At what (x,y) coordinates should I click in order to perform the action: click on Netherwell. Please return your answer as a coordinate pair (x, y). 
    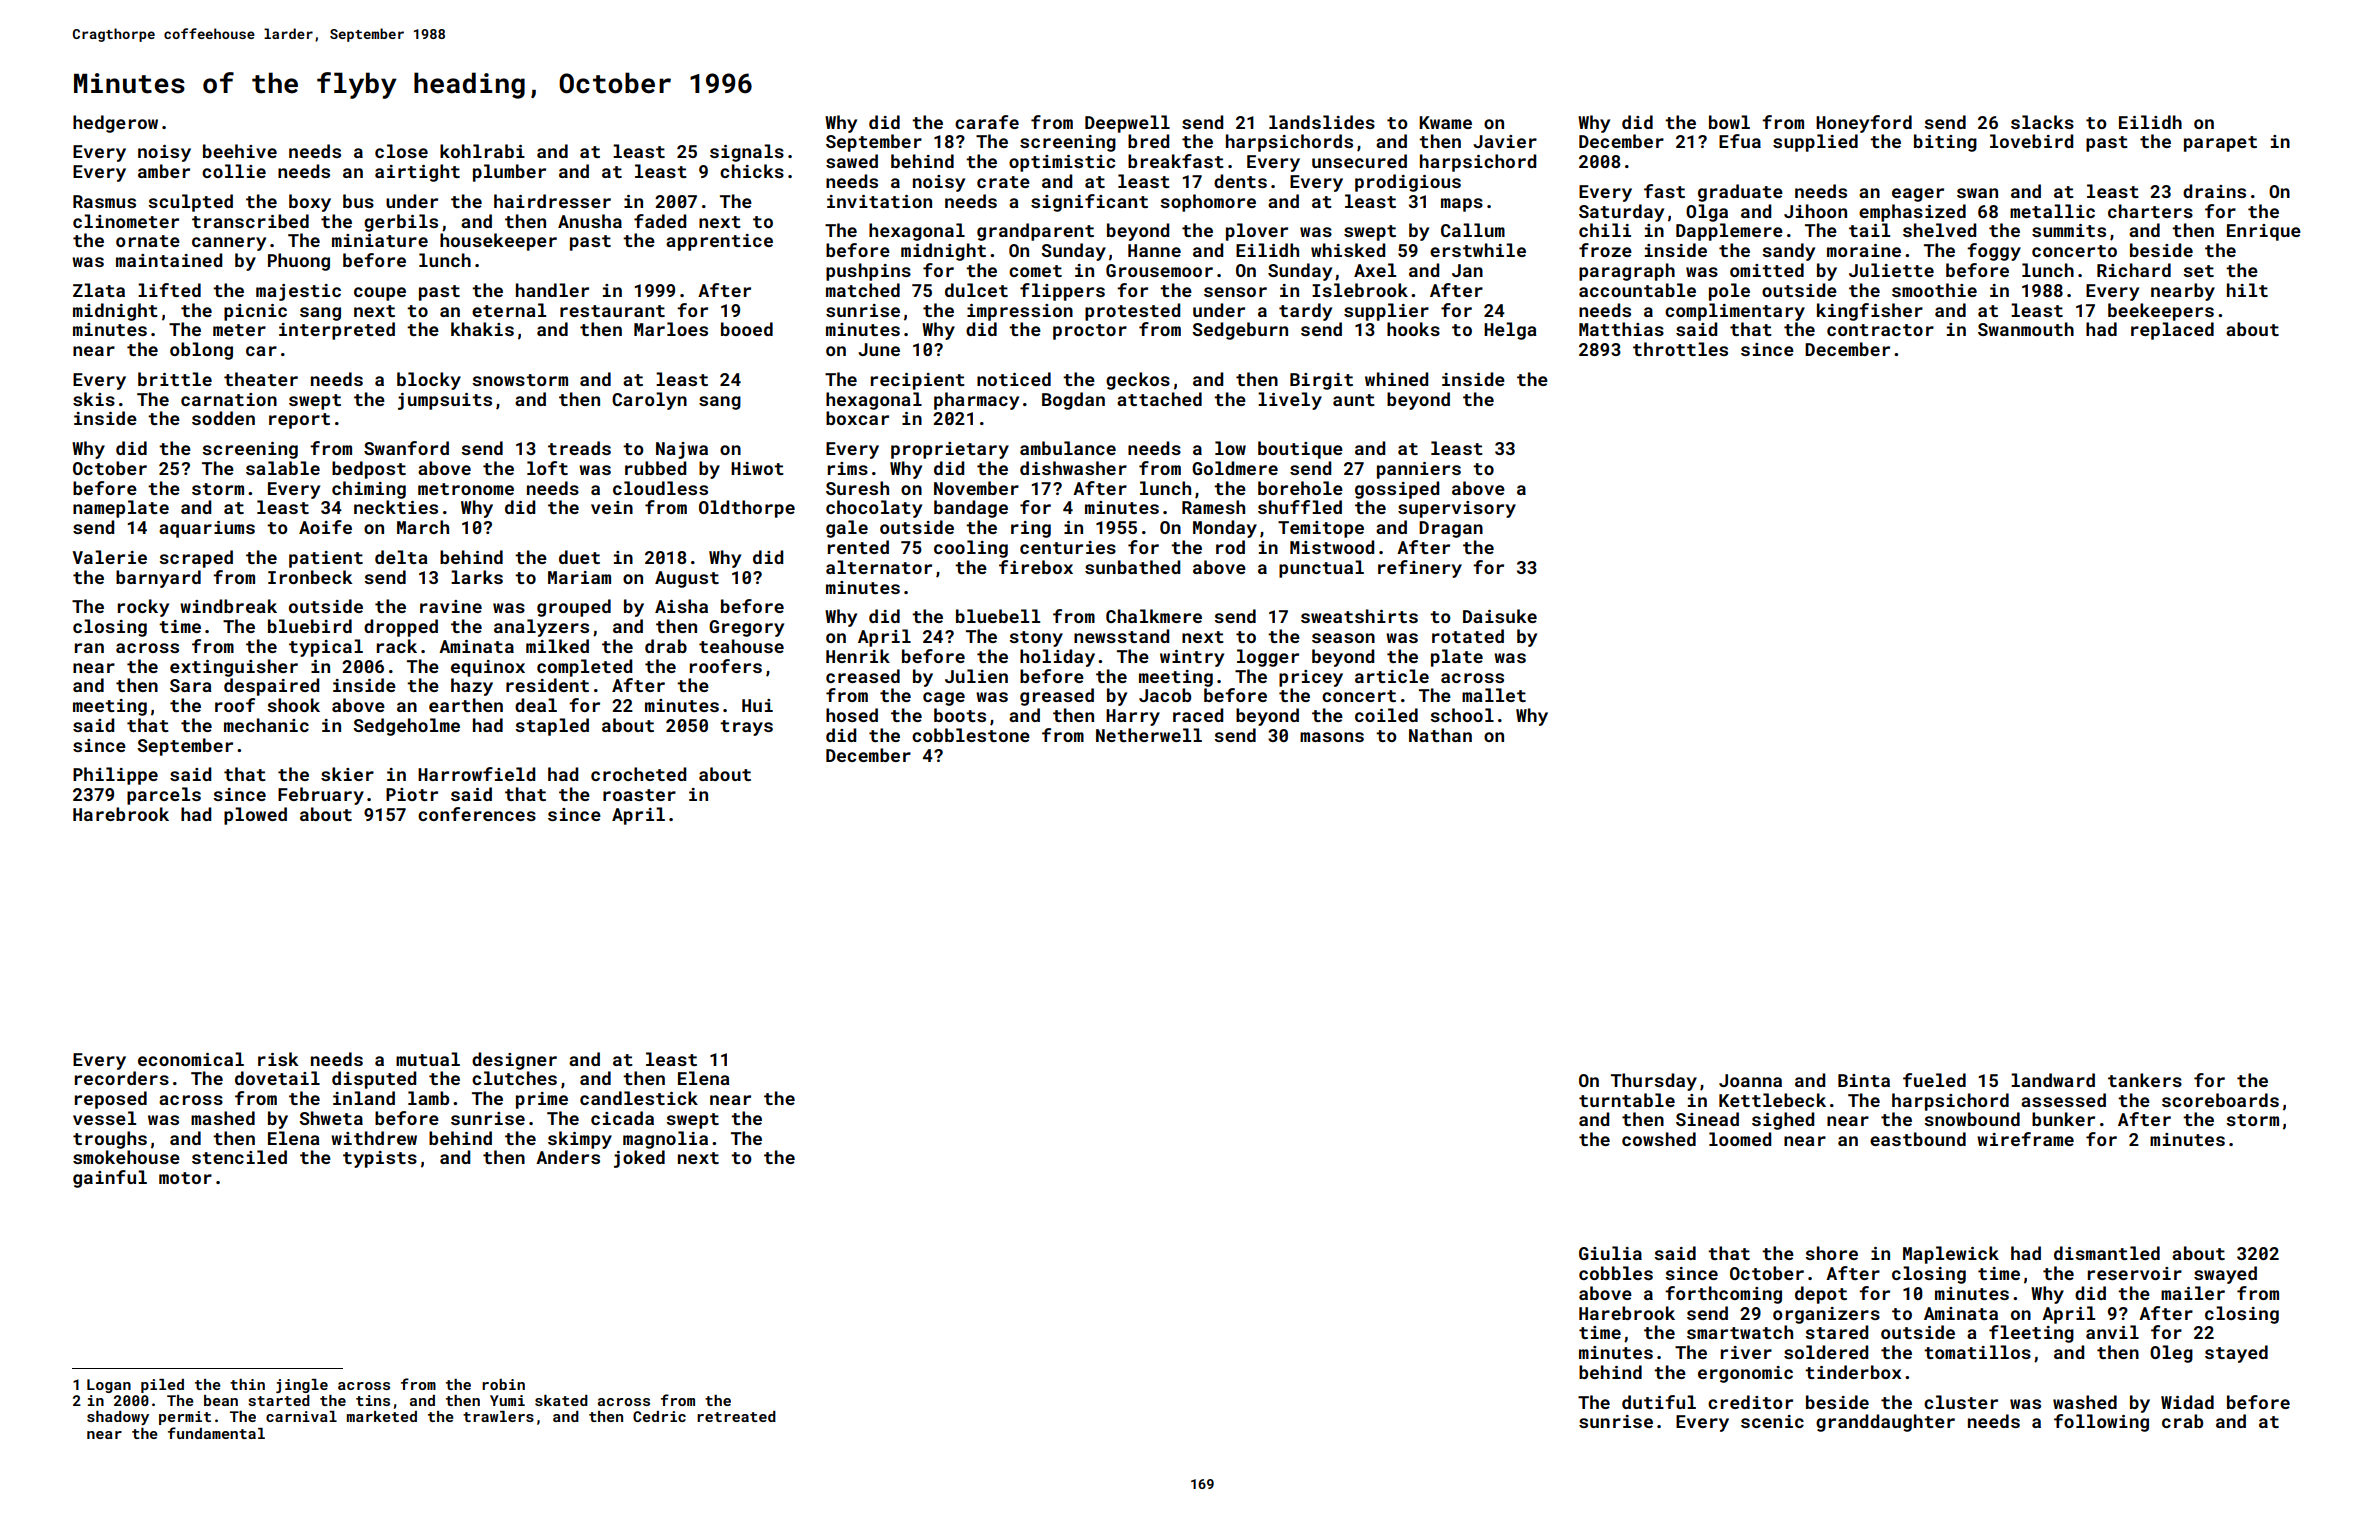
    Looking at the image, I should click on (1149, 735).
